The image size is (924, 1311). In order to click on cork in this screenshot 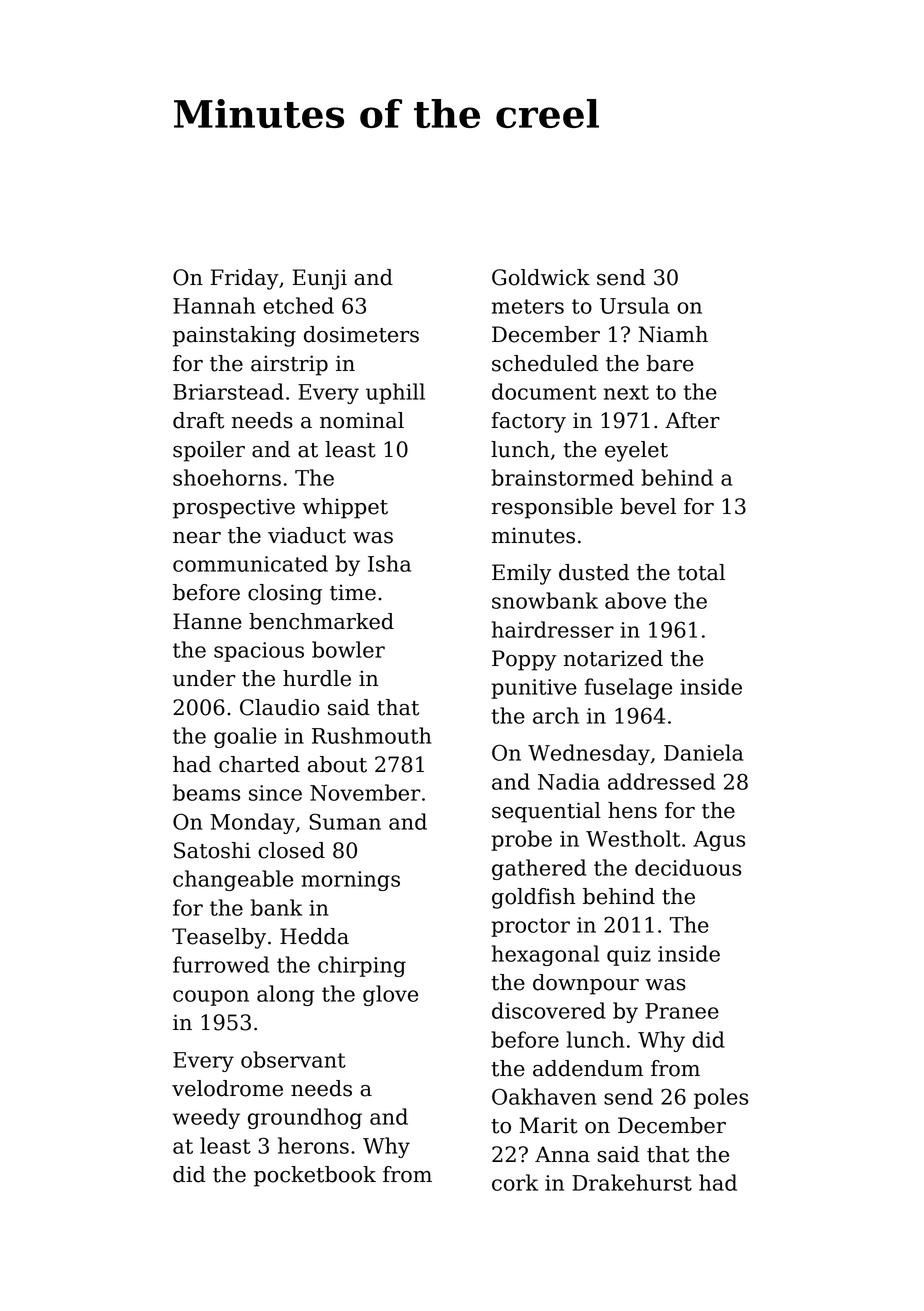, I will do `click(515, 1182)`.
